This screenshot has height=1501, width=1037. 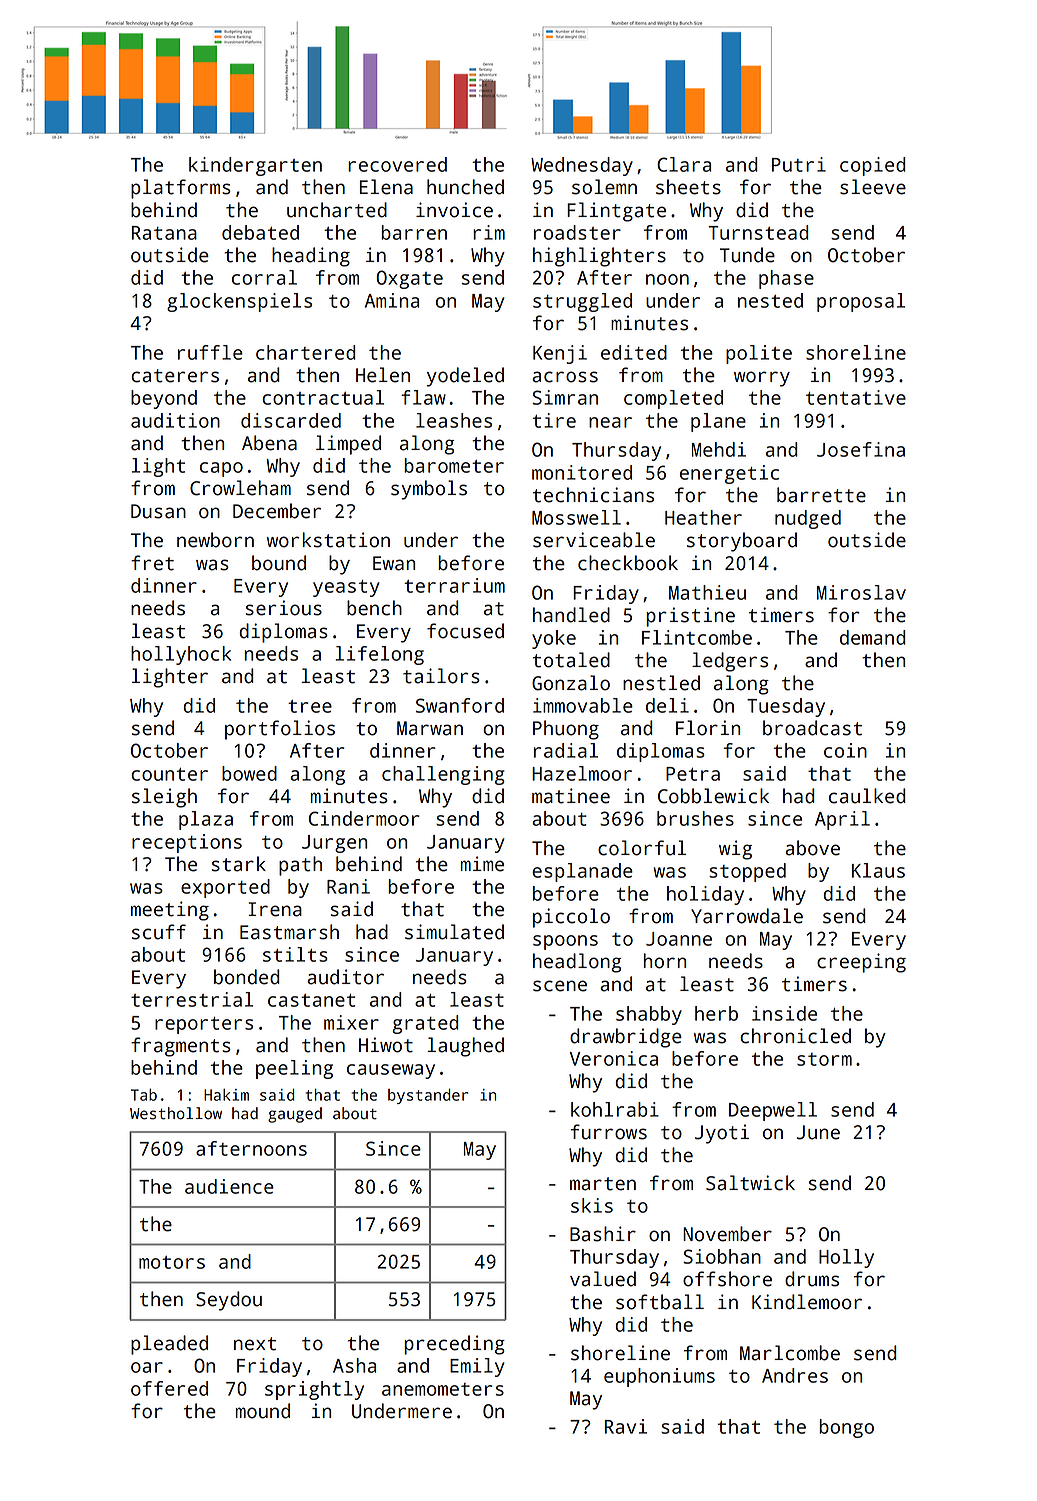 I want to click on demand, so click(x=873, y=637).
